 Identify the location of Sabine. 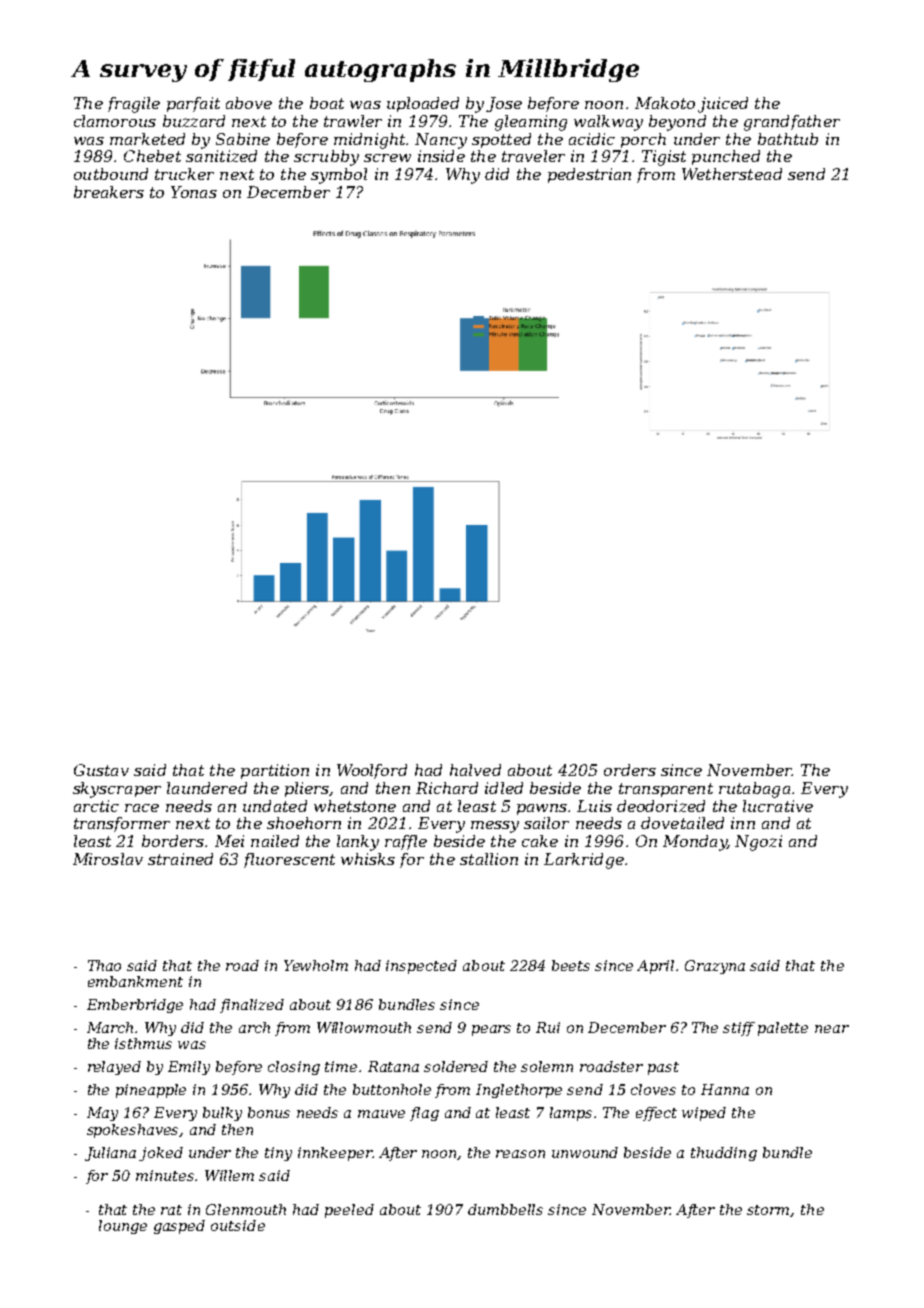
(243, 139).
